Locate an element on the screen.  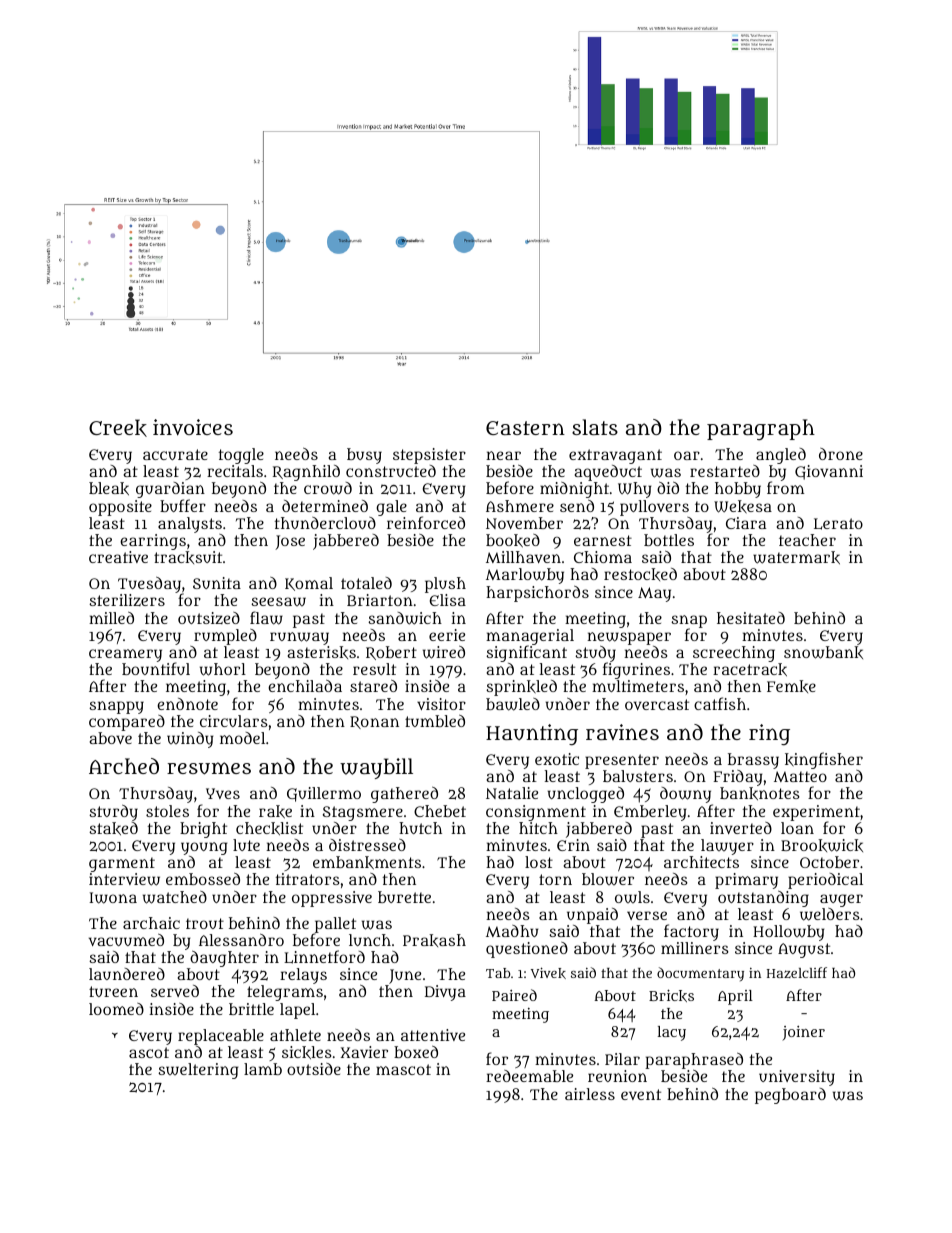
Arched is located at coordinates (124, 766).
